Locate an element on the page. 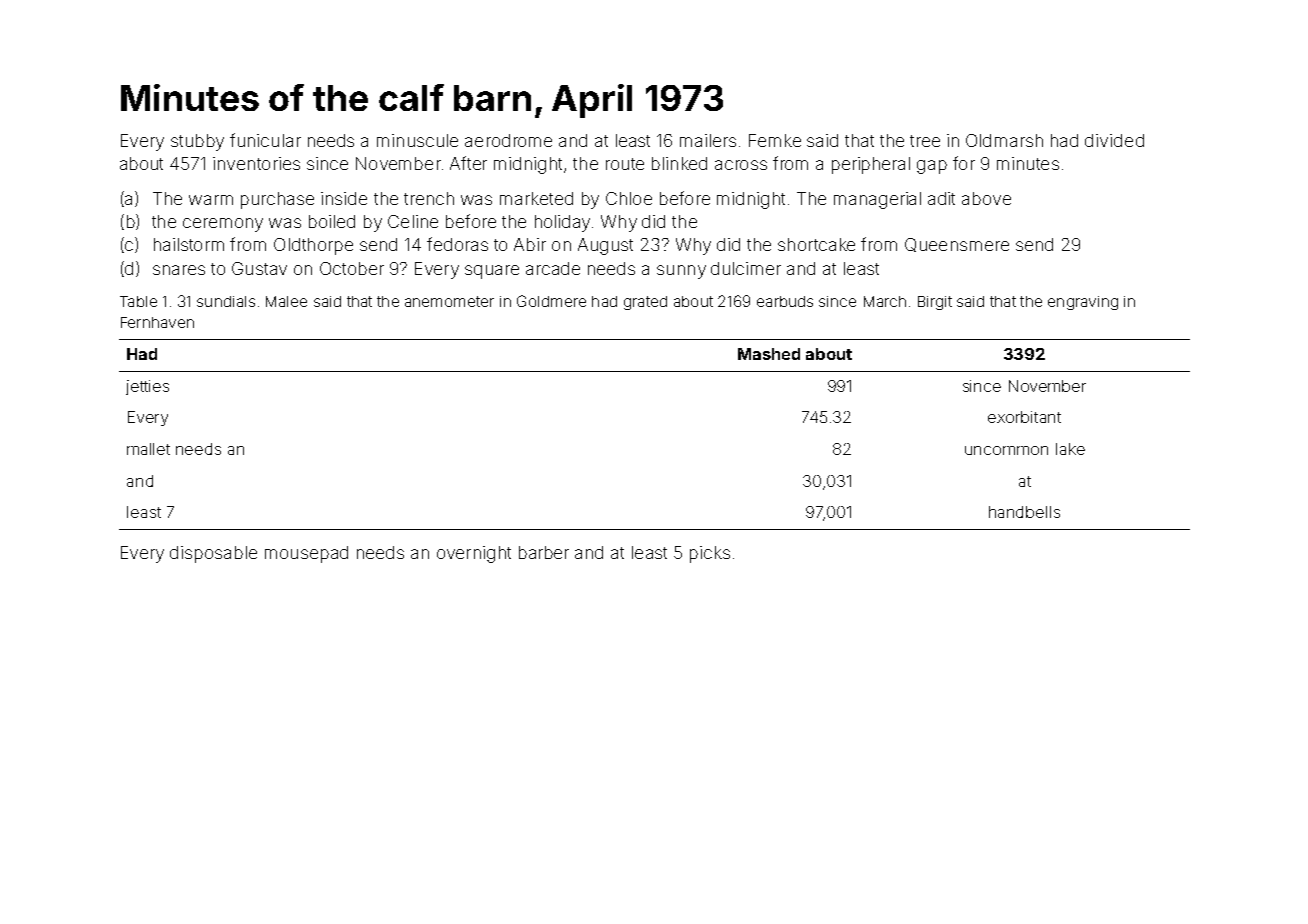 This document has height=924, width=1308. funicular is located at coordinates (265, 140).
